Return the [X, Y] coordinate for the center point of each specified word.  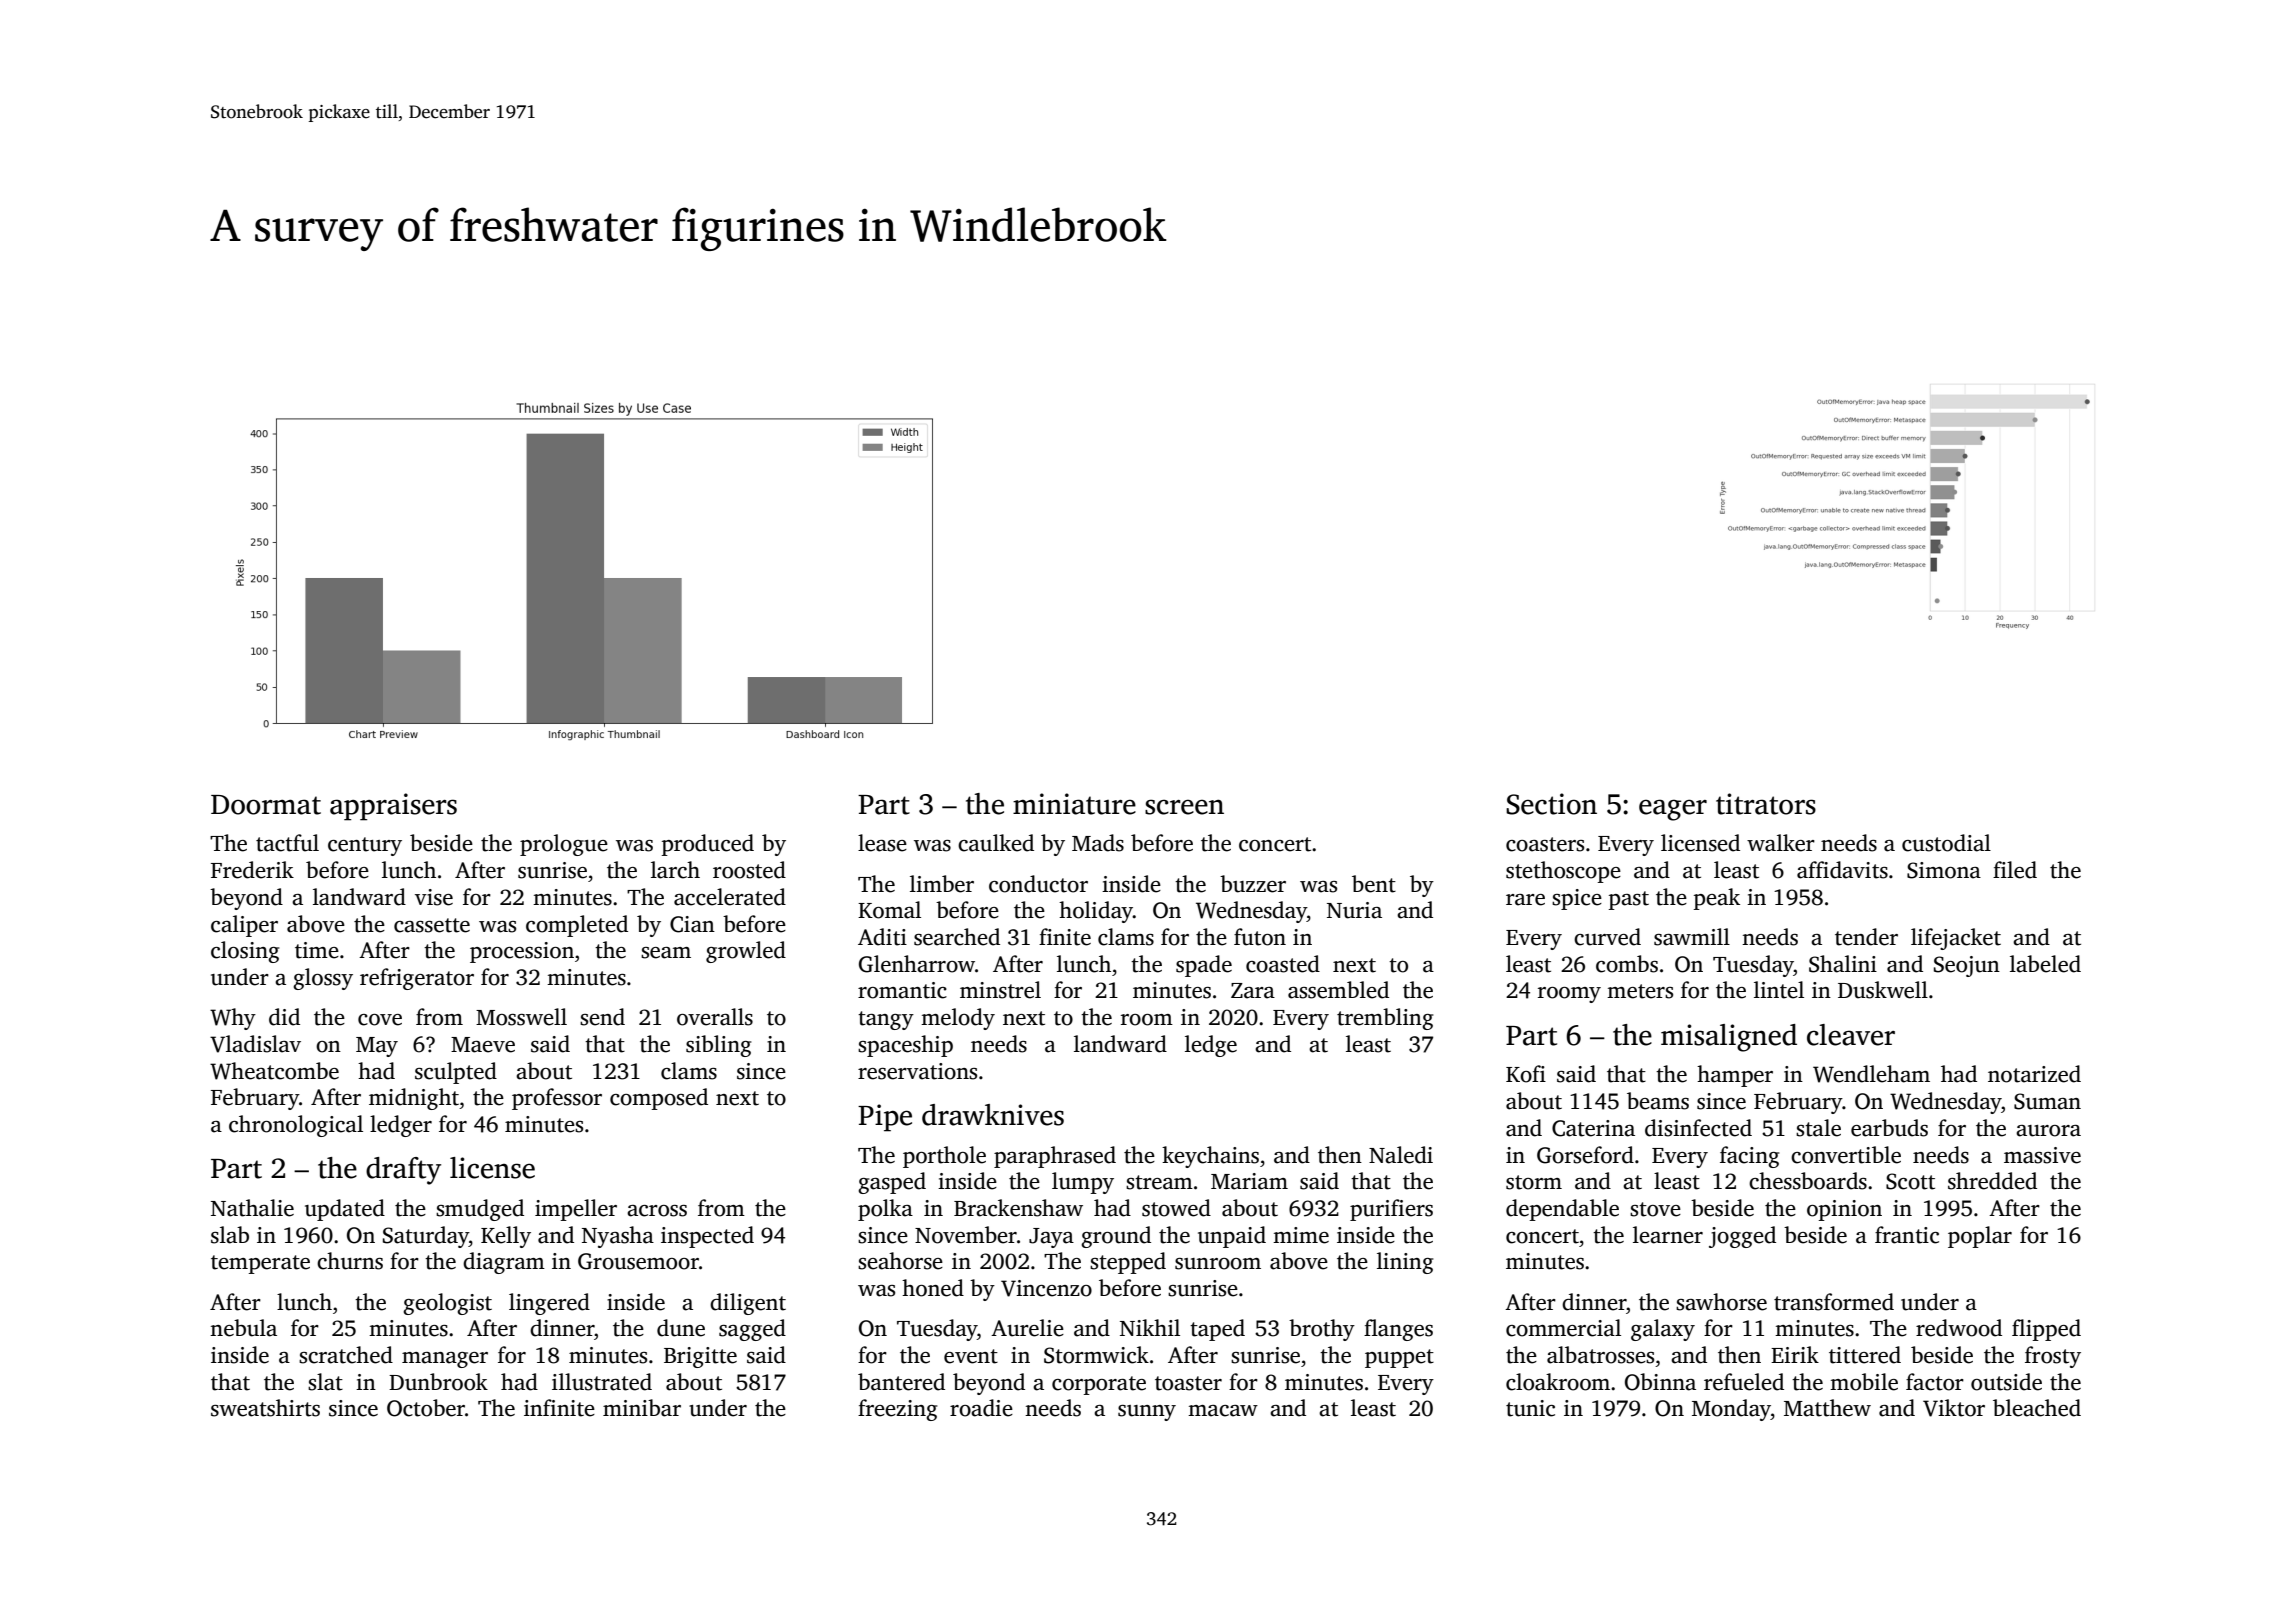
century [365, 846]
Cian [692, 924]
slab [230, 1235]
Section [1551, 804]
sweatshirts [265, 1408]
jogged [1742, 1237]
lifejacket [1956, 939]
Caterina [1593, 1128]
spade [1204, 966]
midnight [414, 1099]
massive [2042, 1155]
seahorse [900, 1261]
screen [1184, 807]
